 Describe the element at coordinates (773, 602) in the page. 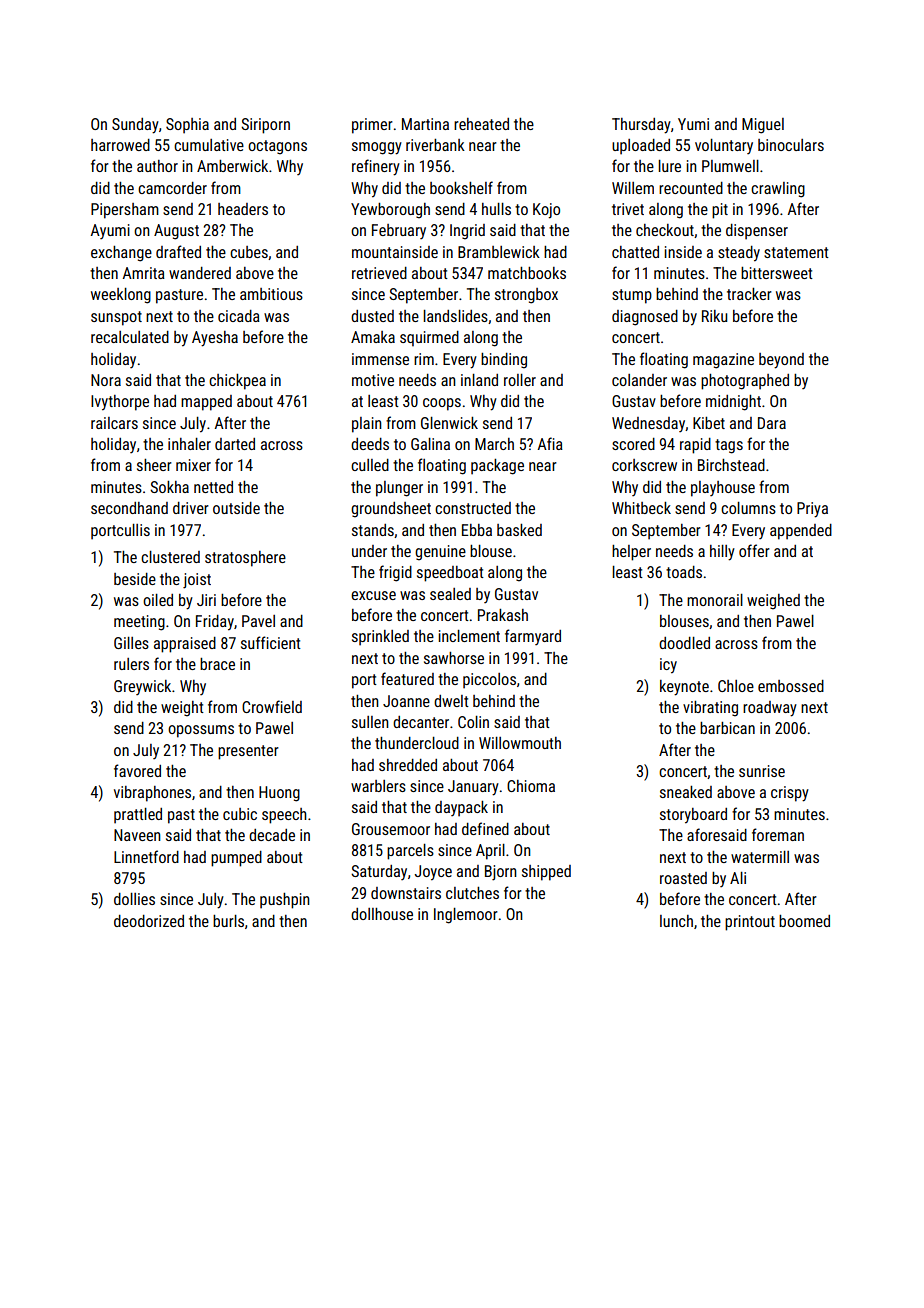

I see `weighed` at that location.
